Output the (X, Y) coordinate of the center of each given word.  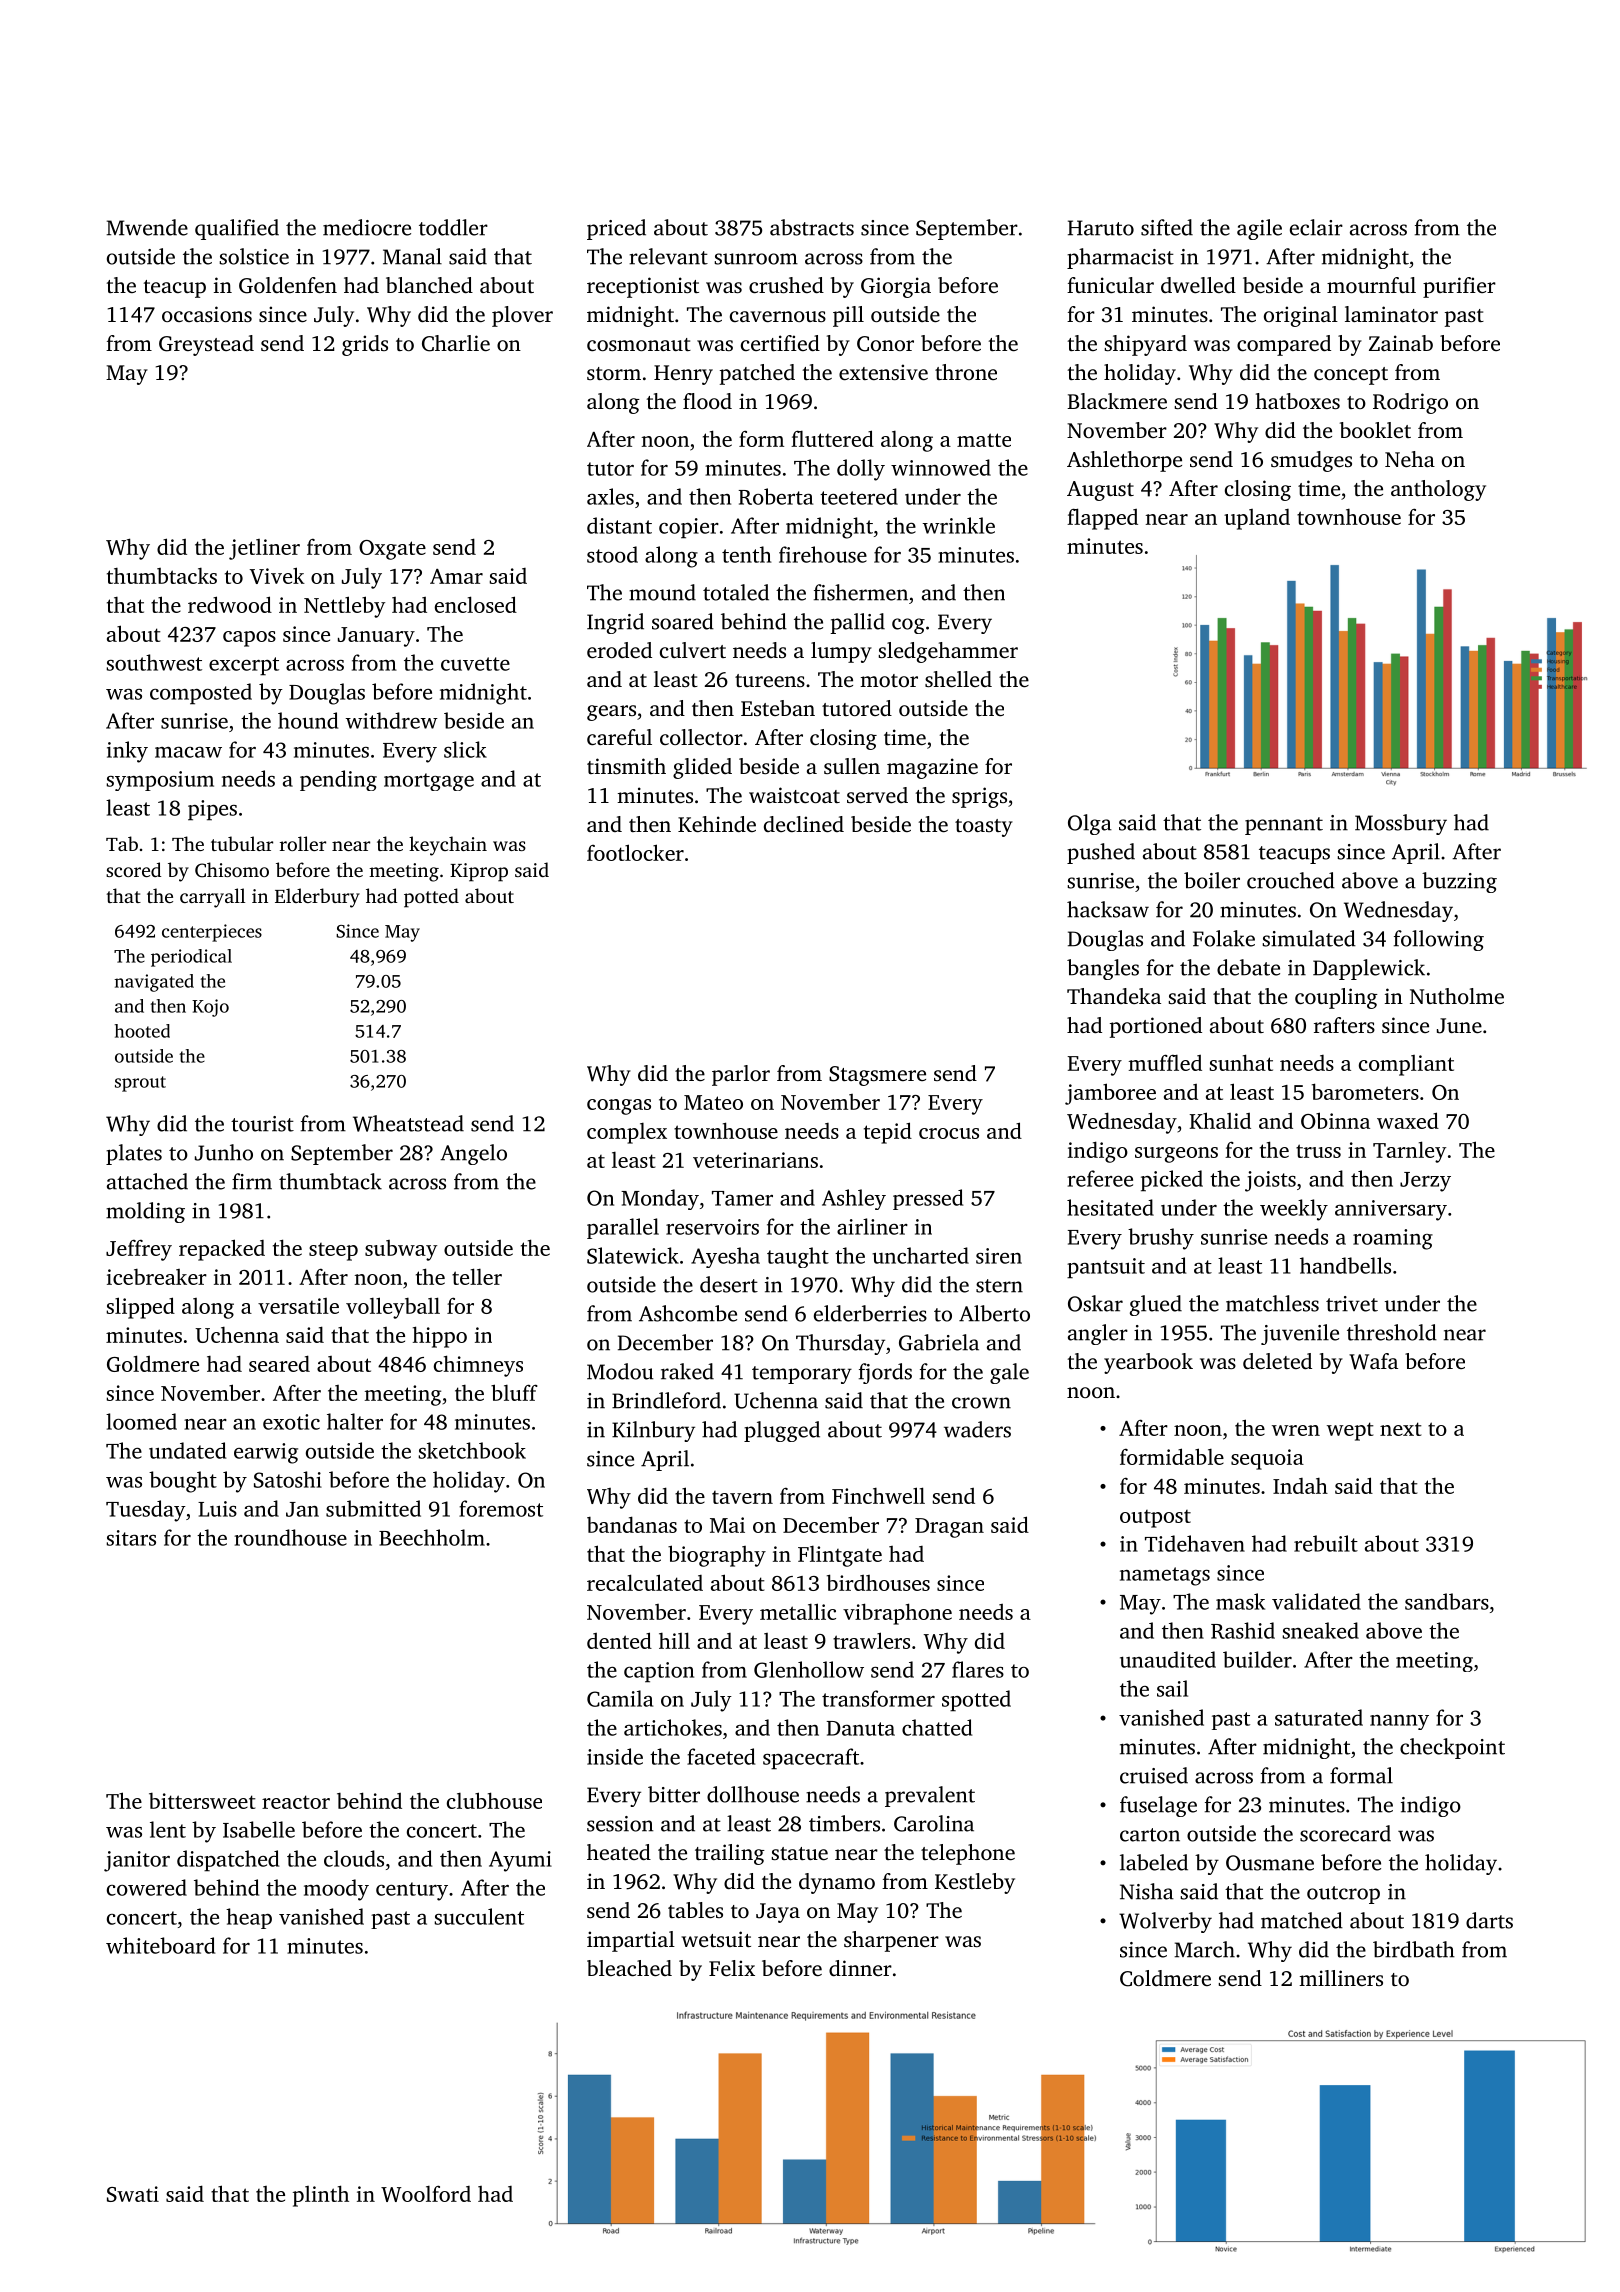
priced (616, 229)
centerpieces (212, 933)
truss (1318, 1151)
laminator (1391, 314)
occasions (207, 314)
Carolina (934, 1823)
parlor (741, 1075)
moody (336, 1890)
